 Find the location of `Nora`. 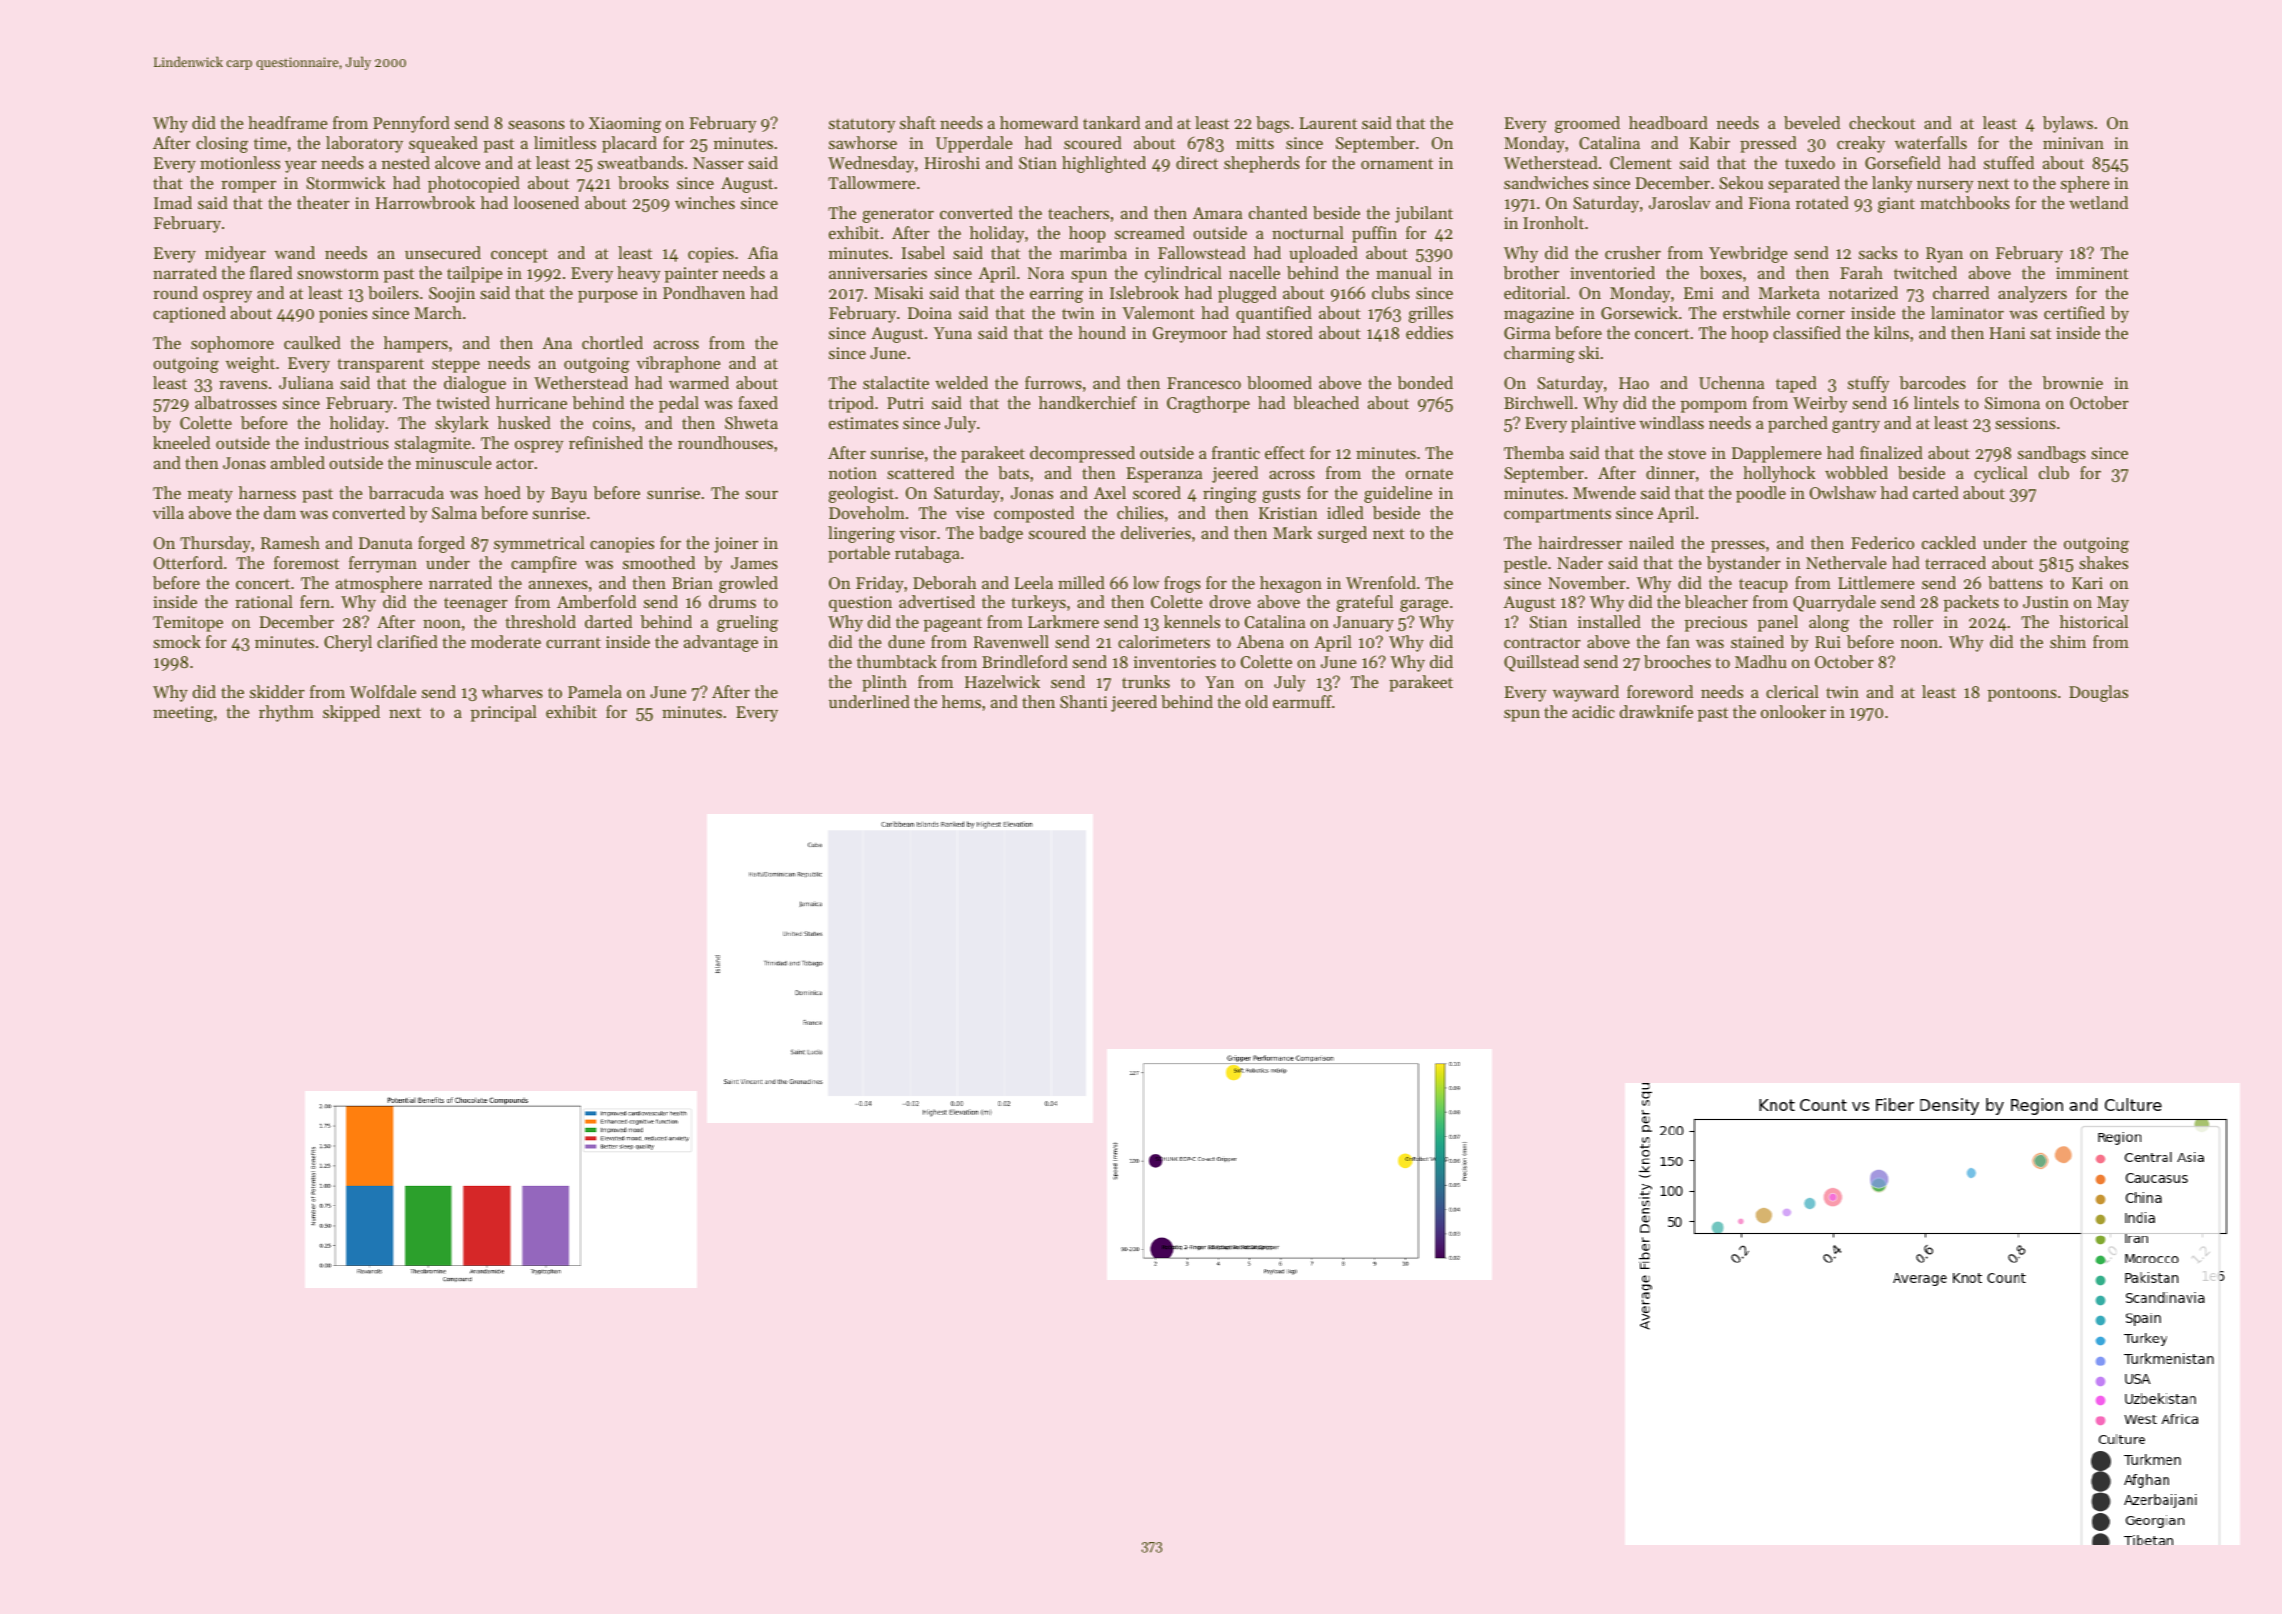

Nora is located at coordinates (1046, 273).
